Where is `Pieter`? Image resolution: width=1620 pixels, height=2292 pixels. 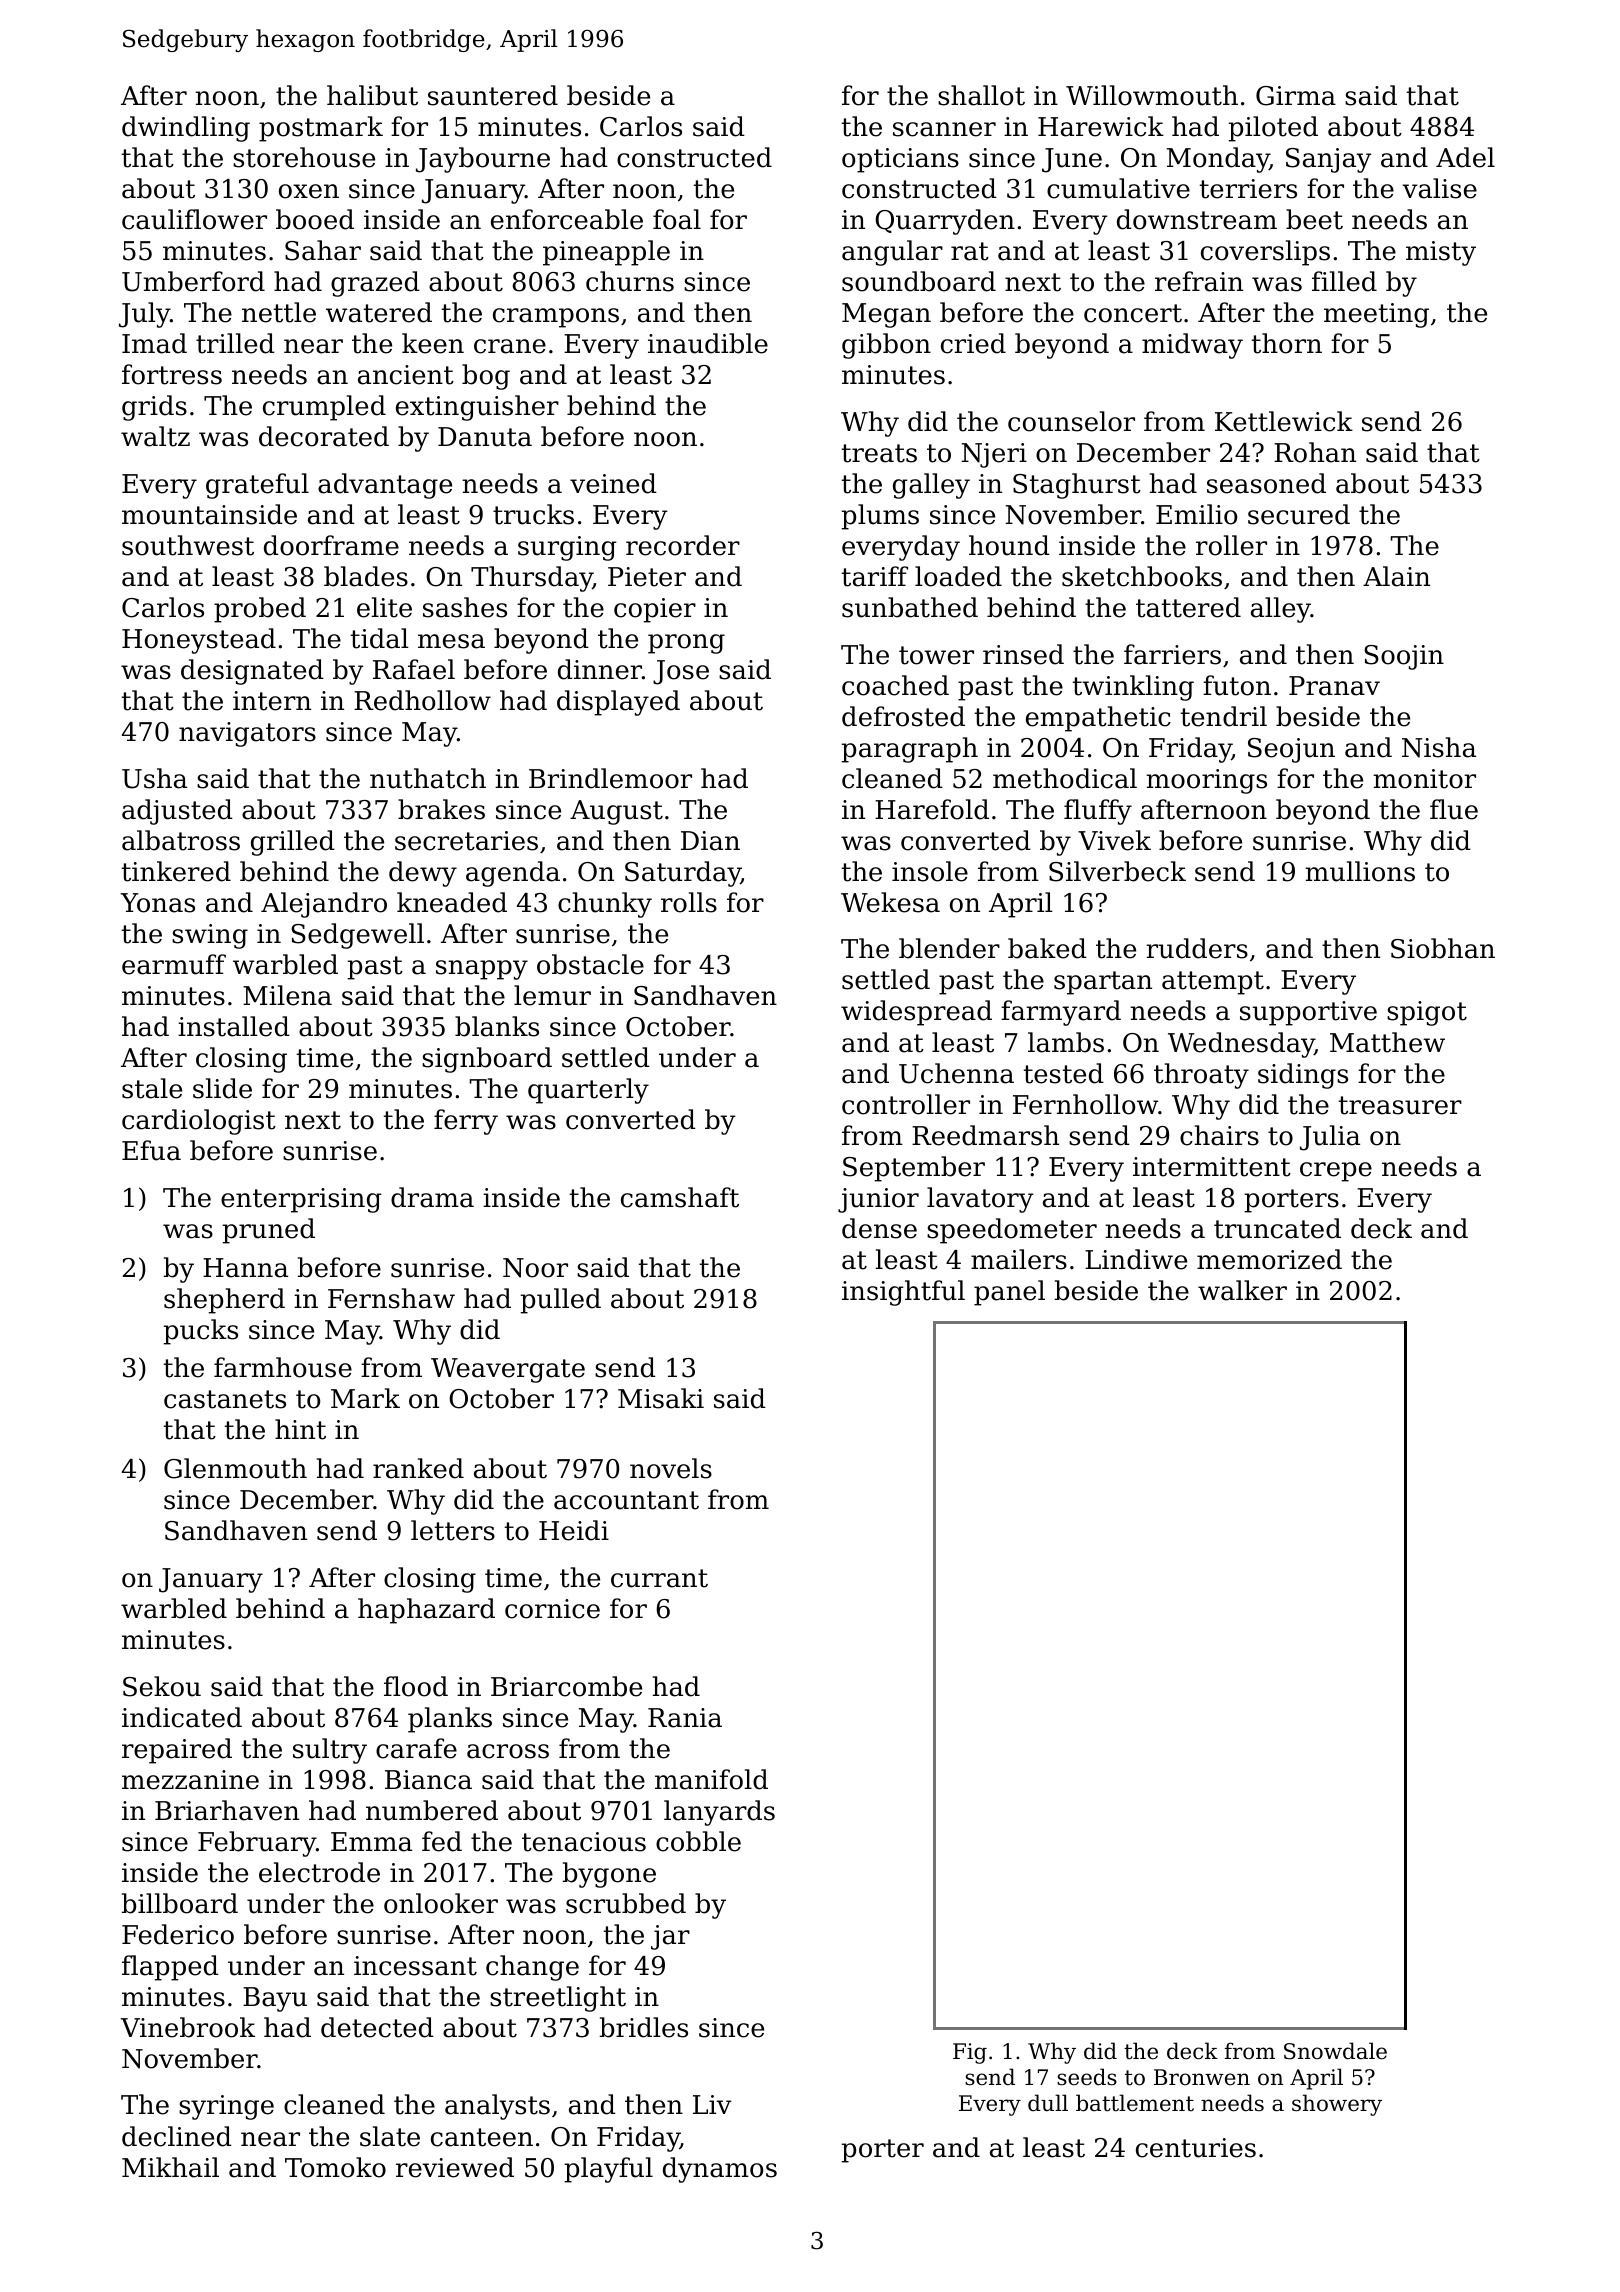 Pieter is located at coordinates (647, 577).
